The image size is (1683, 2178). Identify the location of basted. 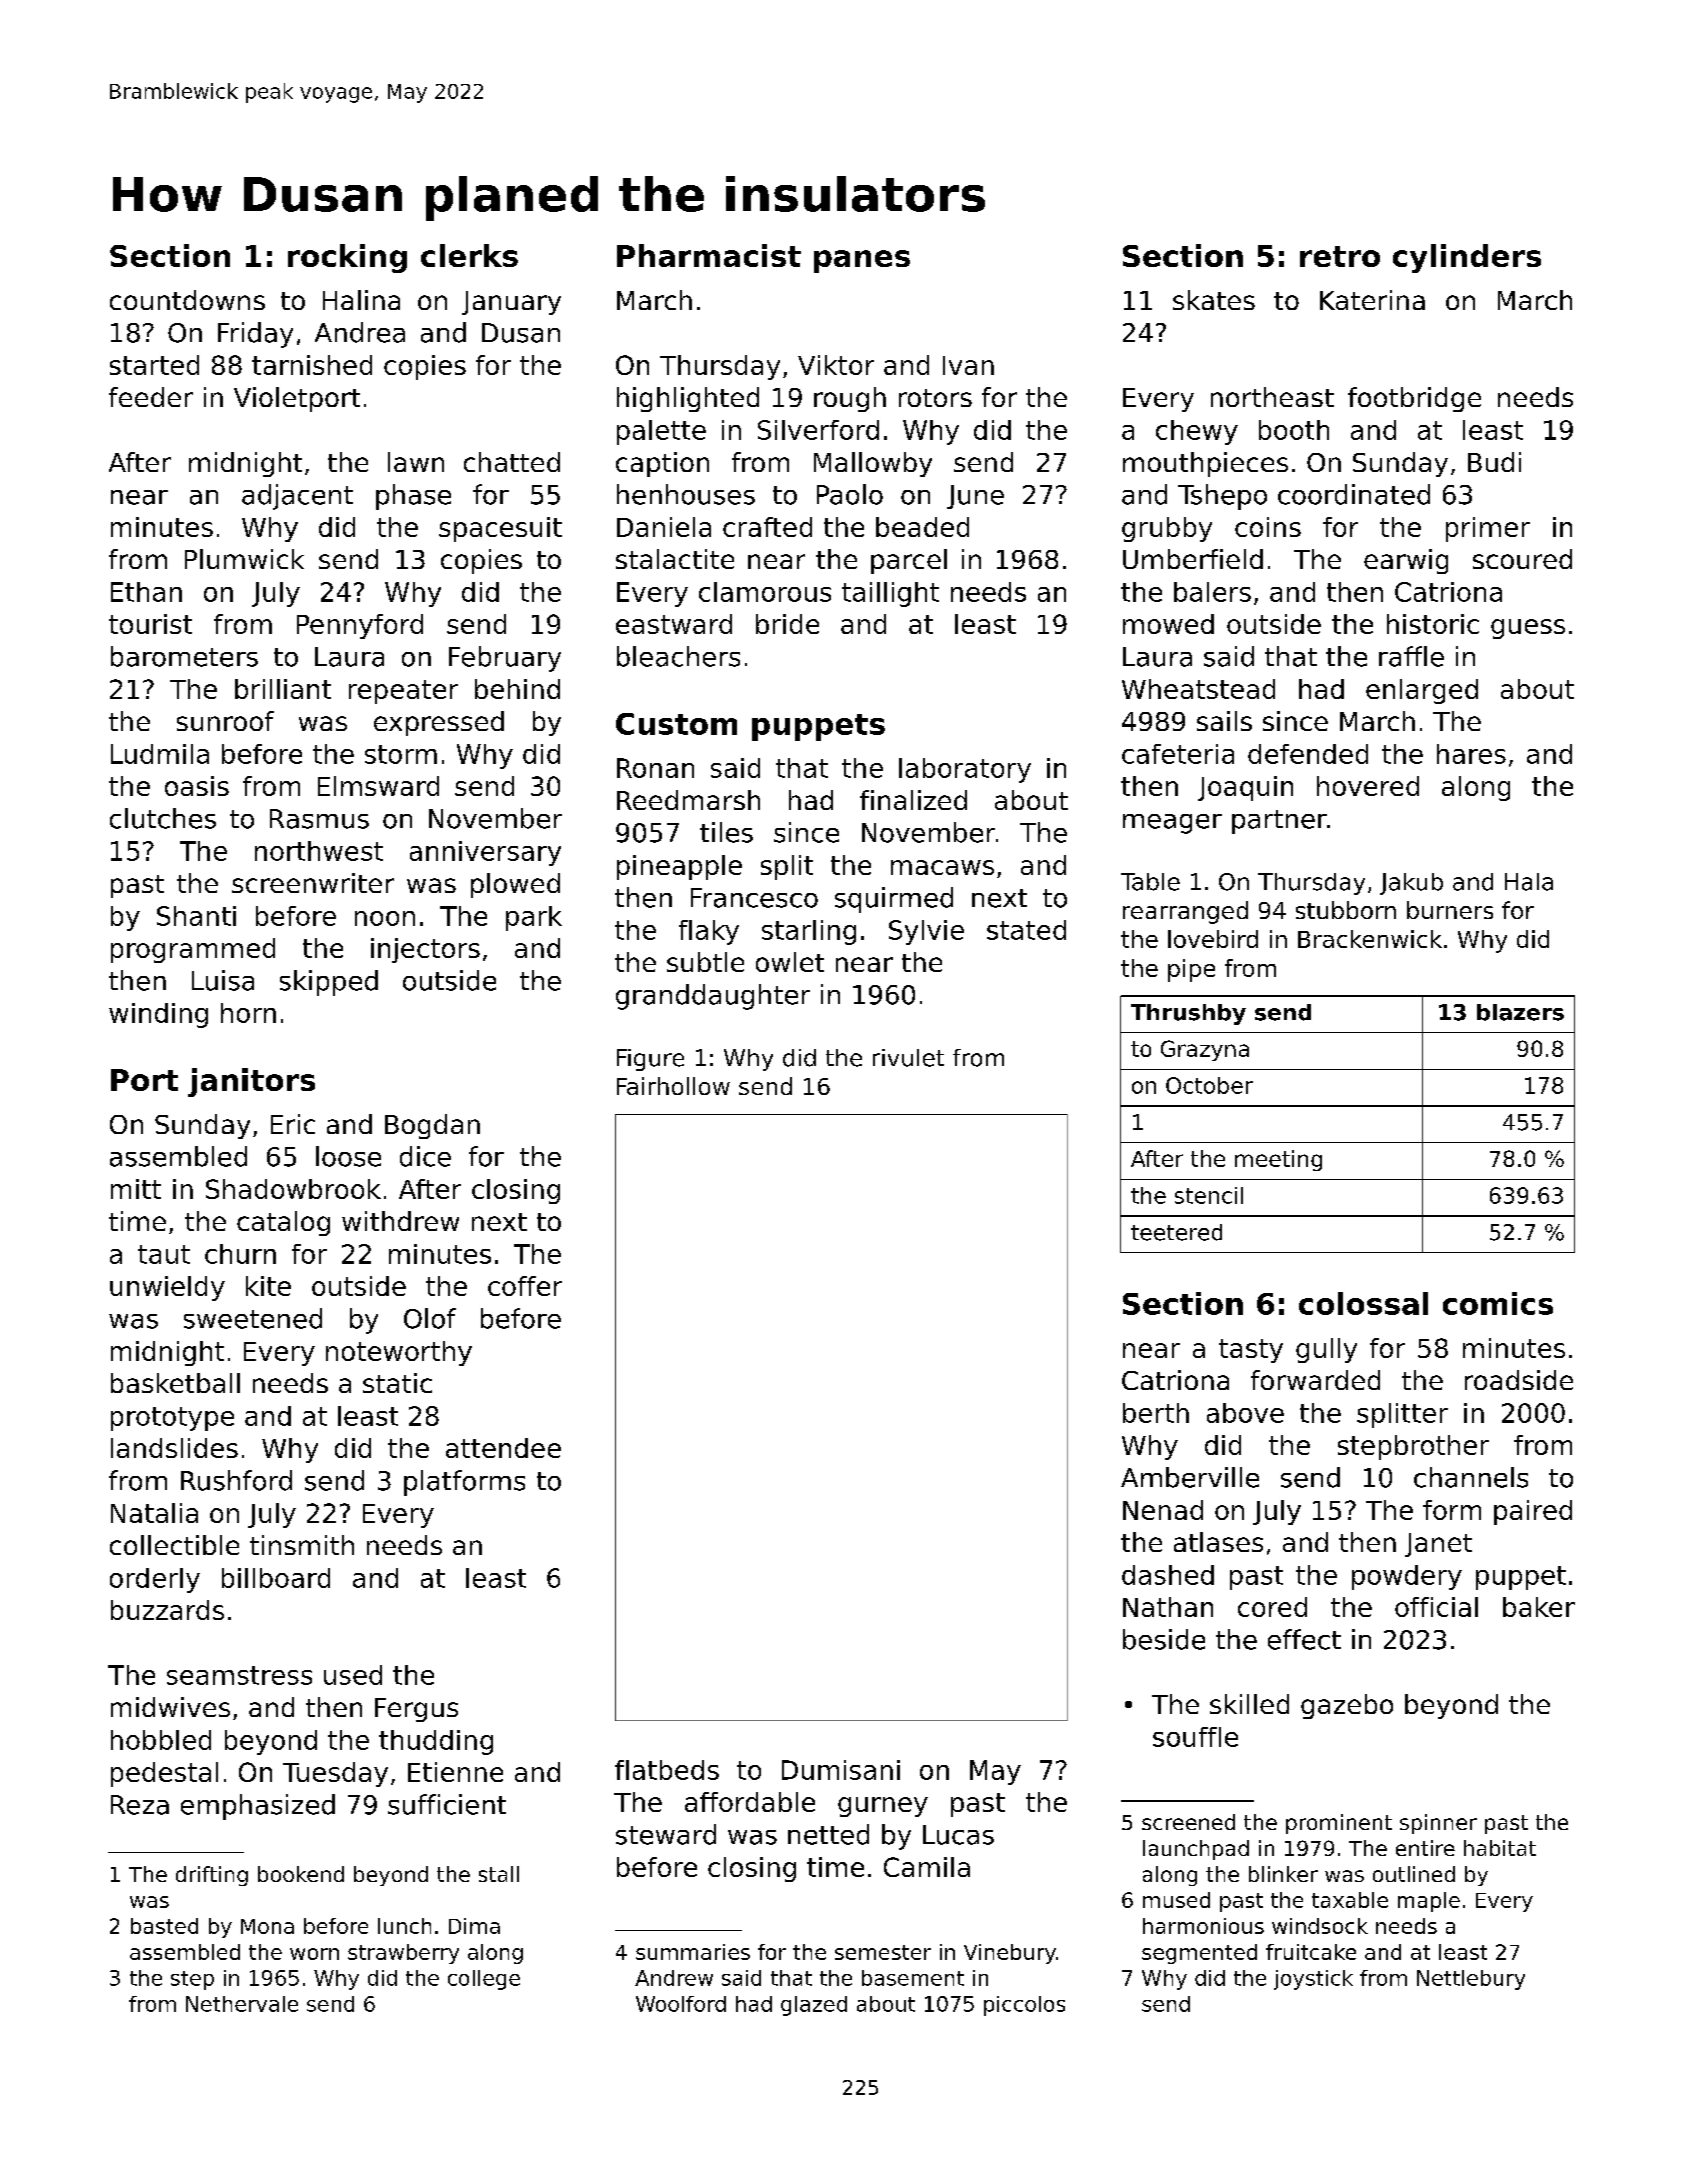
(164, 1926).
